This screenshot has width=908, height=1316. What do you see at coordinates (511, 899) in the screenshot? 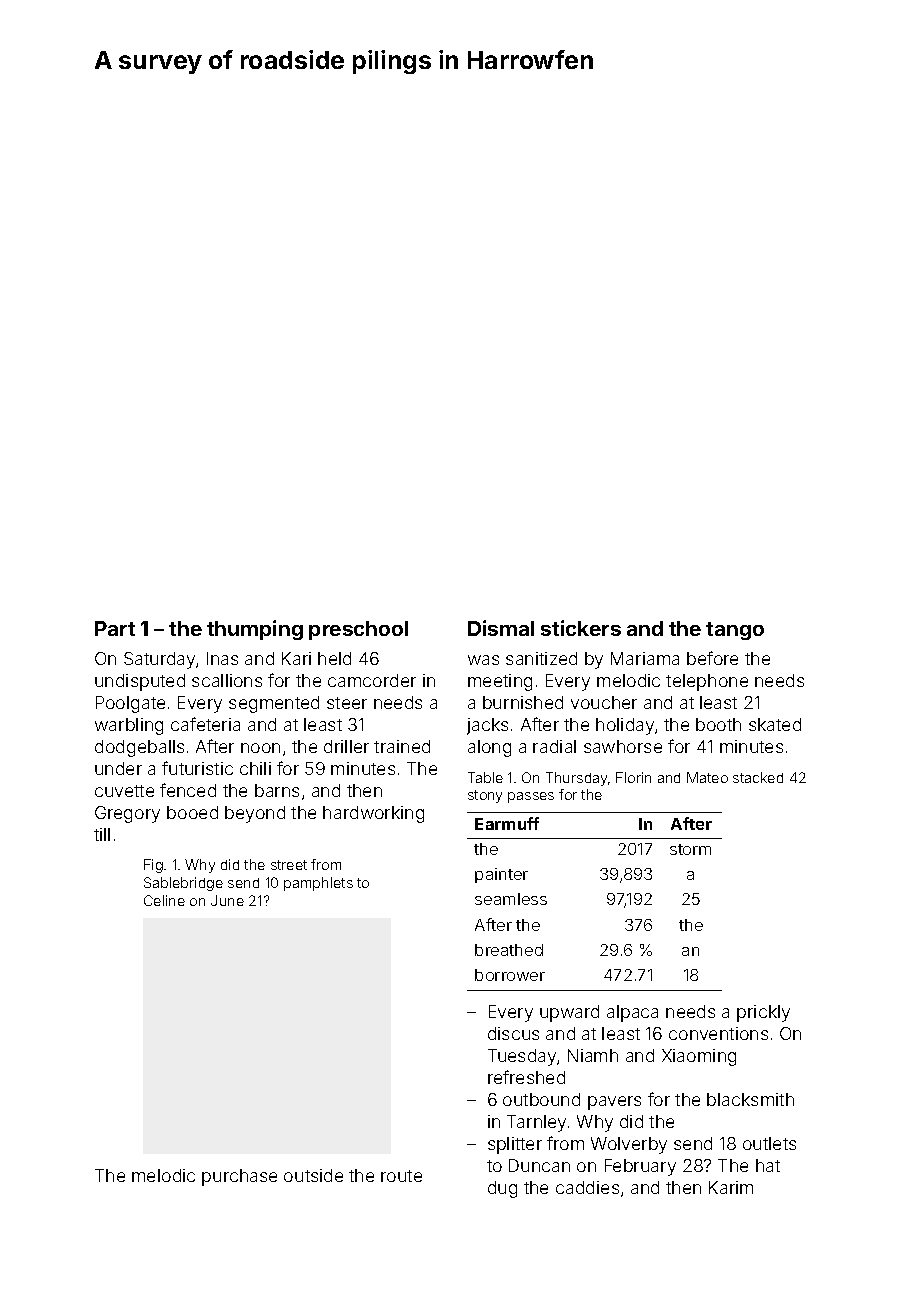
I see `seamless` at bounding box center [511, 899].
